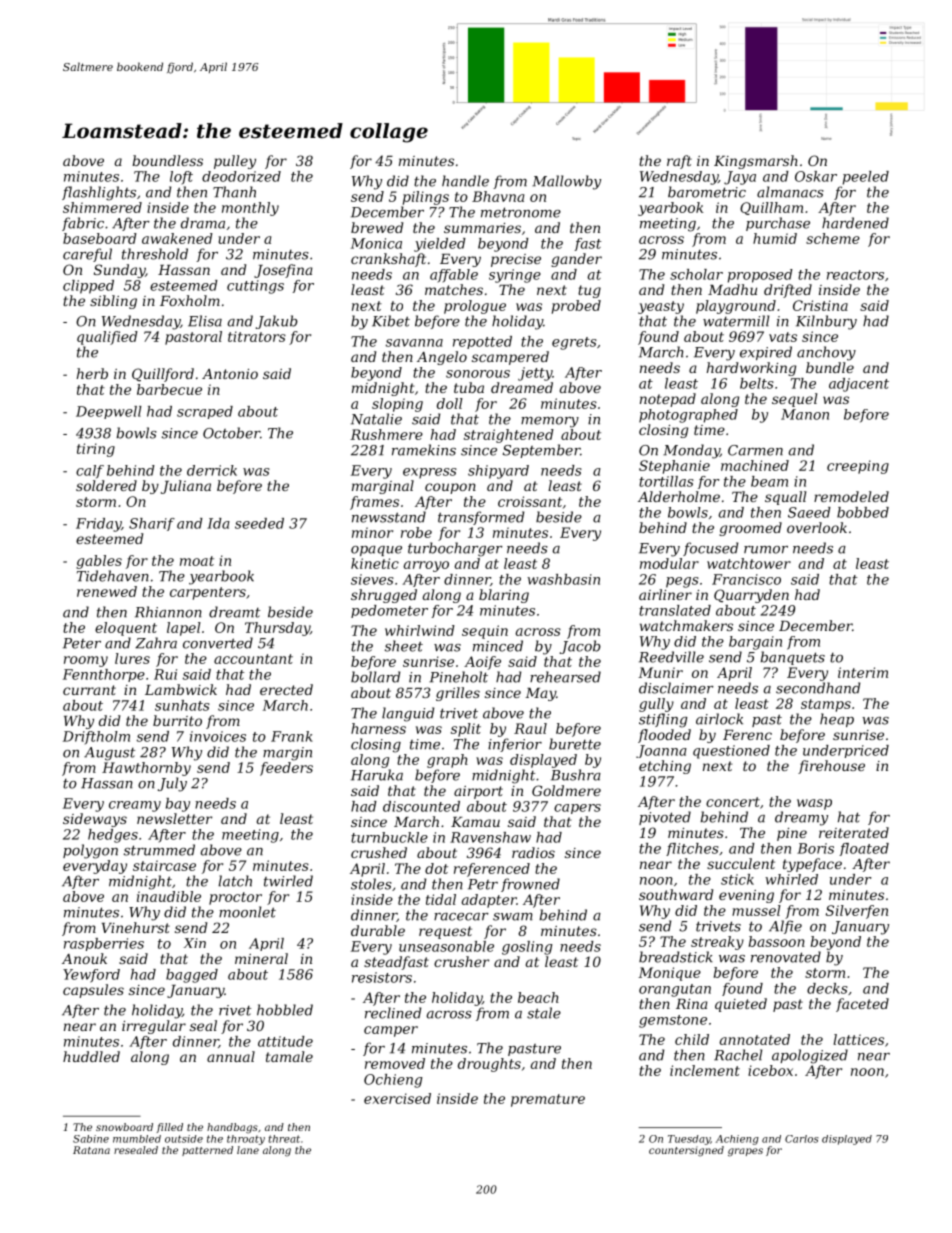  What do you see at coordinates (548, 1100) in the page?
I see `premature` at bounding box center [548, 1100].
